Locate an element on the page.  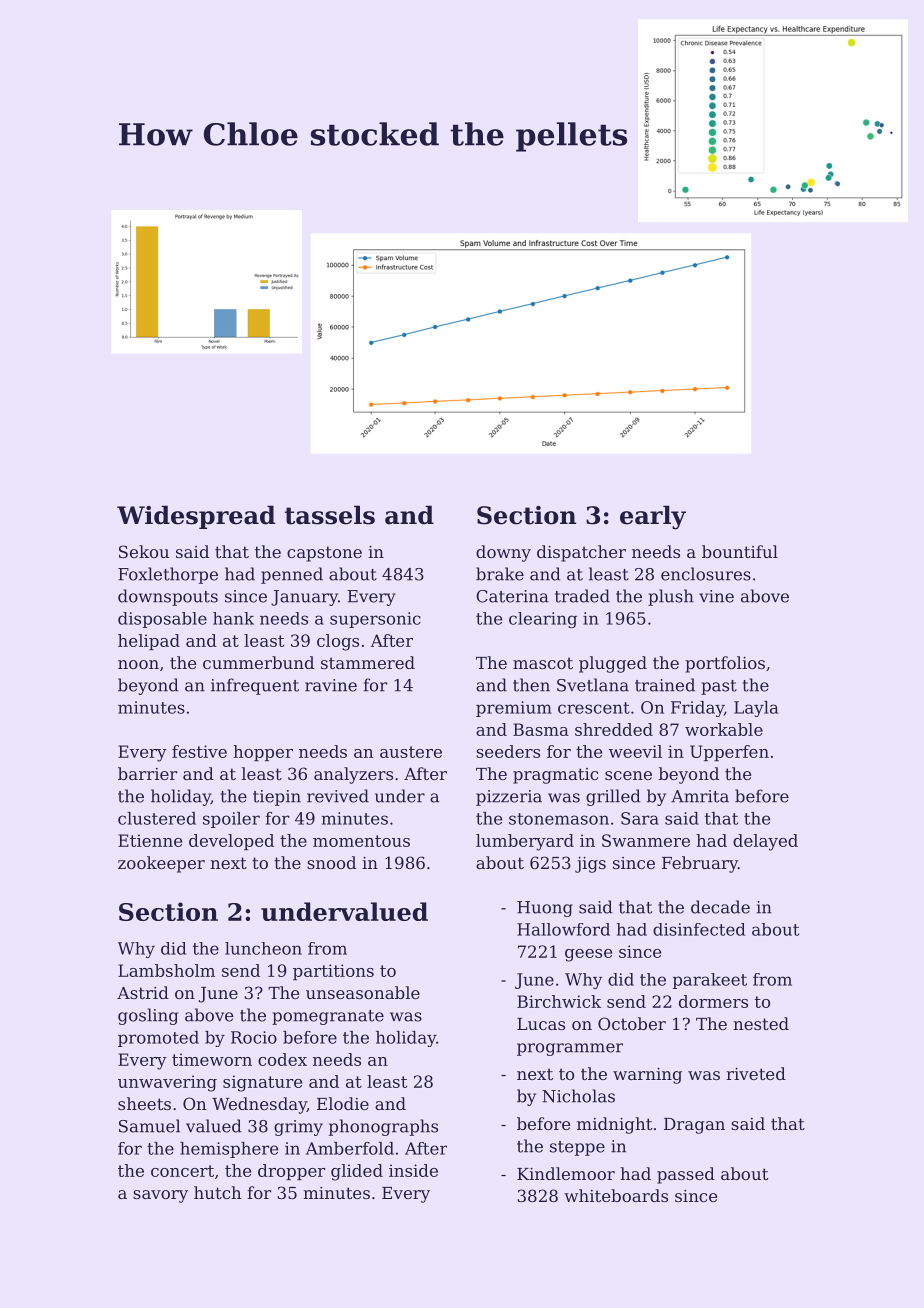
Lambsholm is located at coordinates (166, 970).
